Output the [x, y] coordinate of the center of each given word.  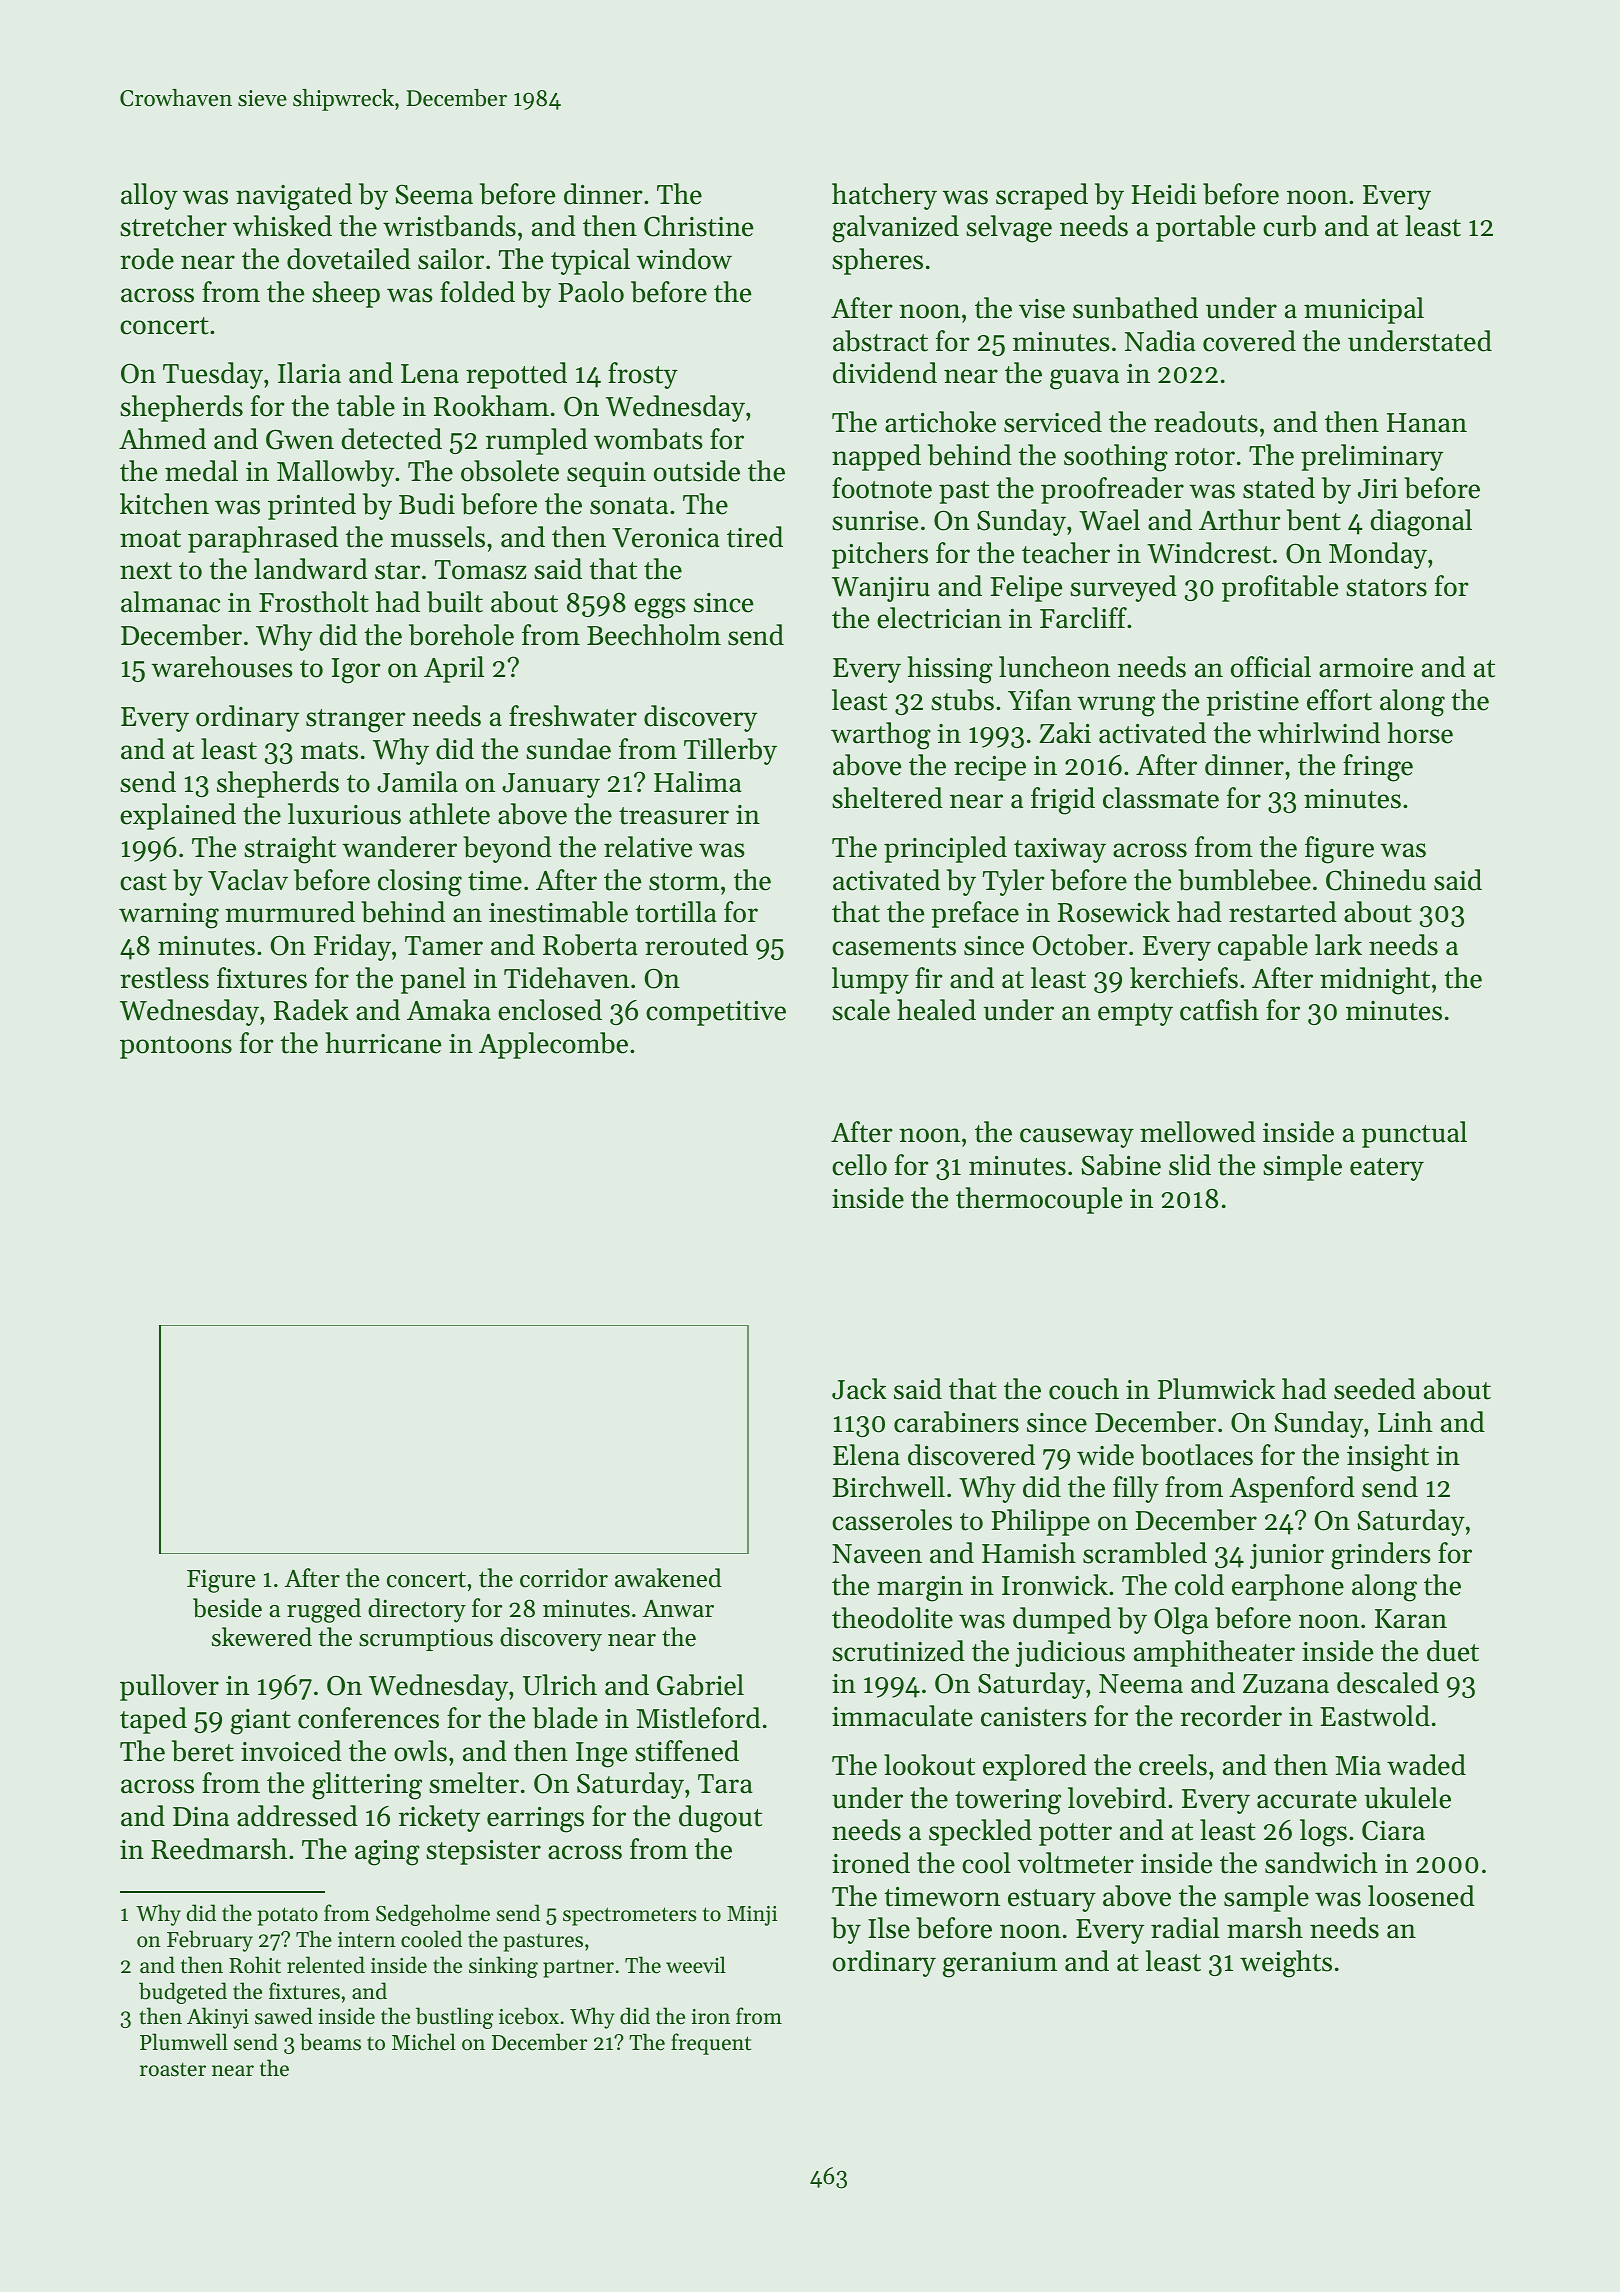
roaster [173, 2069]
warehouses [222, 667]
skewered [262, 1637]
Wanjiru [881, 589]
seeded [1375, 1389]
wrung [1116, 706]
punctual [1414, 1134]
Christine [698, 226]
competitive [716, 1013]
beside [227, 1608]
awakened [668, 1578]
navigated [294, 197]
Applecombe [553, 1045]
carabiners [956, 1422]
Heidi [1164, 194]
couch [1084, 1389]
